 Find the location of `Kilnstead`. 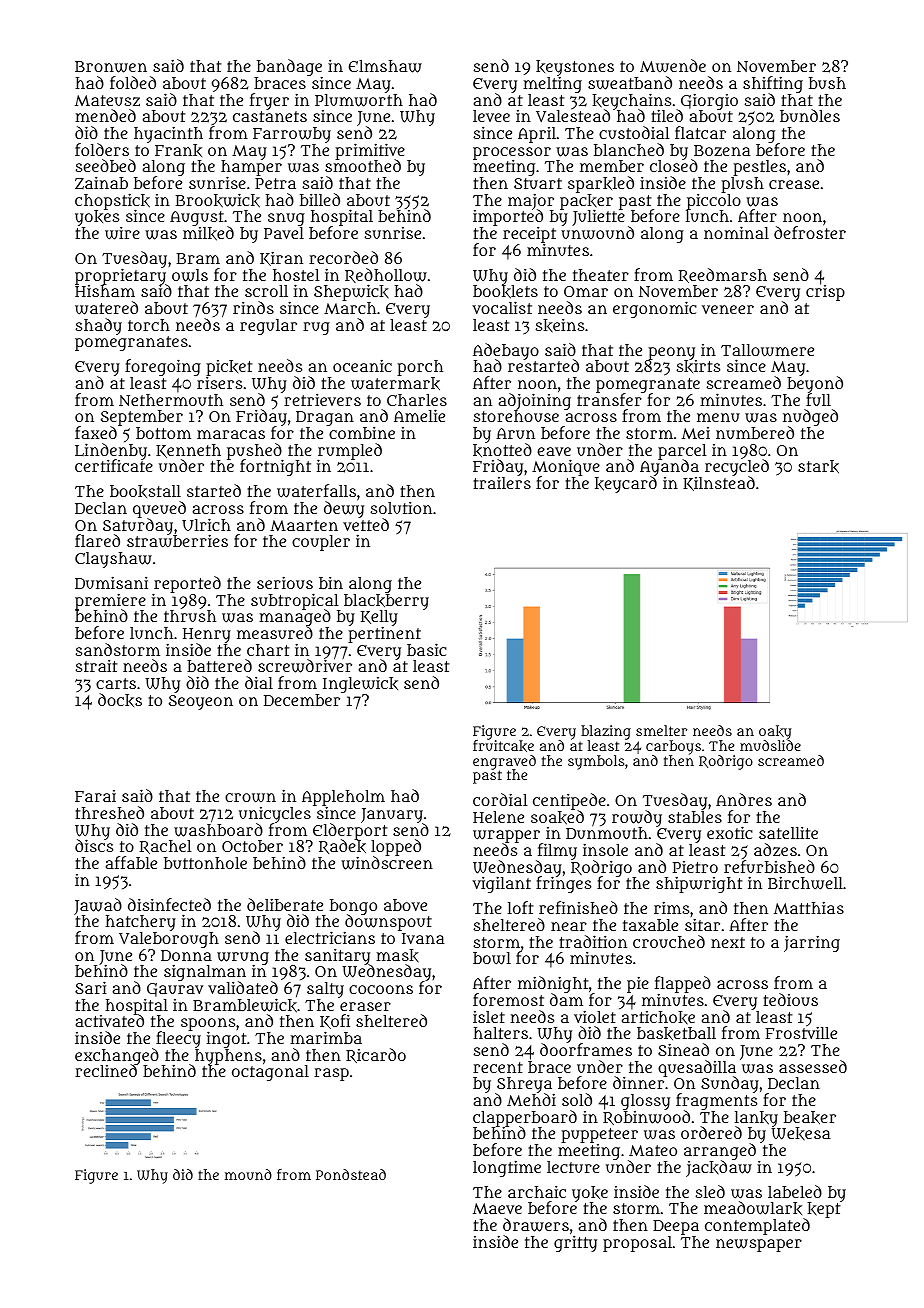

Kilnstead is located at coordinates (719, 484).
